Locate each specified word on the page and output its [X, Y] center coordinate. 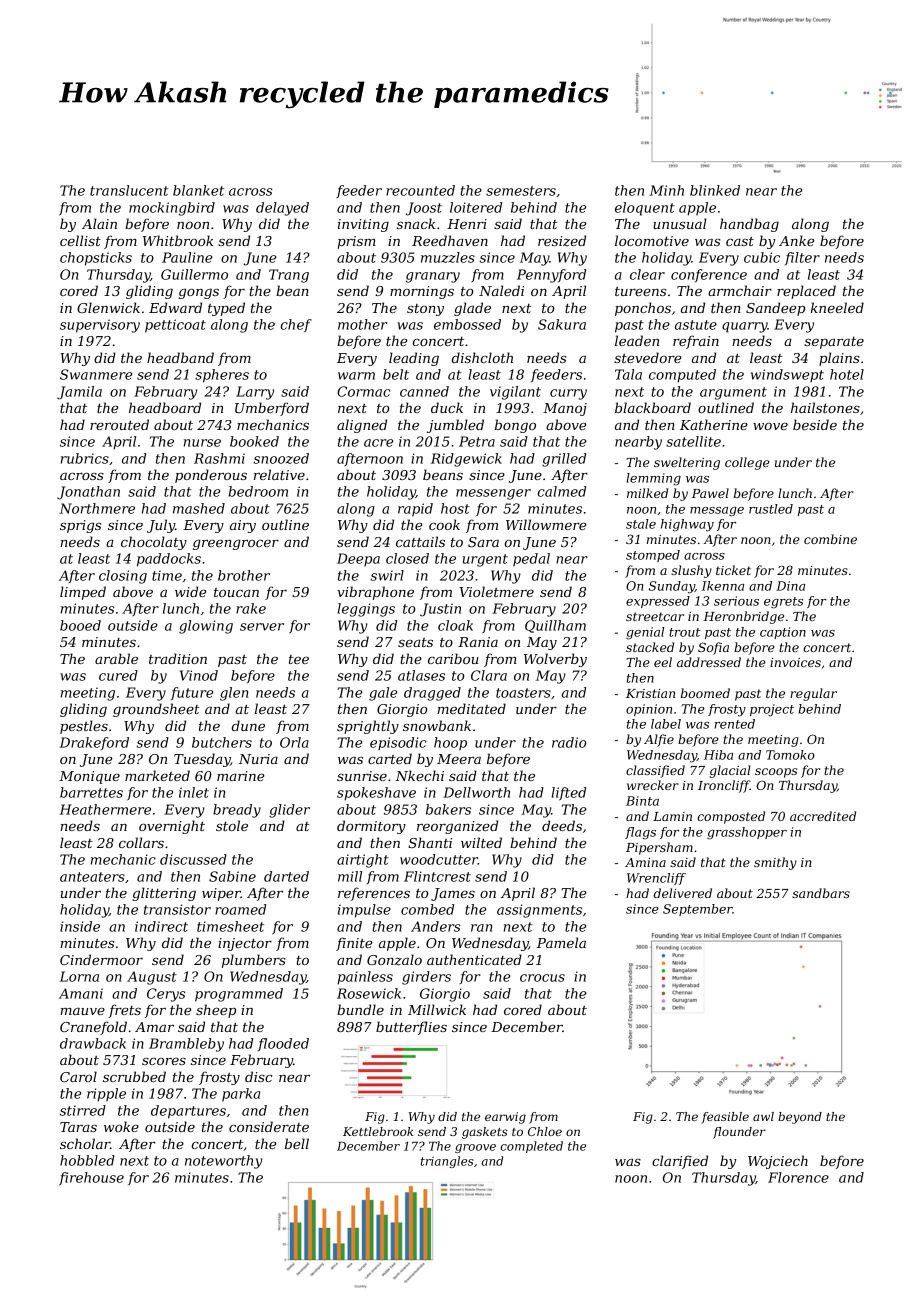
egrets [783, 603]
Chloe [545, 1131]
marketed [157, 775]
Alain [99, 223]
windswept [787, 375]
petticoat [175, 326]
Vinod [199, 675]
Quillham [555, 626]
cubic [762, 257]
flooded [283, 1044]
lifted [568, 794]
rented [734, 724]
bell [297, 1143]
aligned [362, 426]
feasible [725, 1118]
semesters [521, 191]
